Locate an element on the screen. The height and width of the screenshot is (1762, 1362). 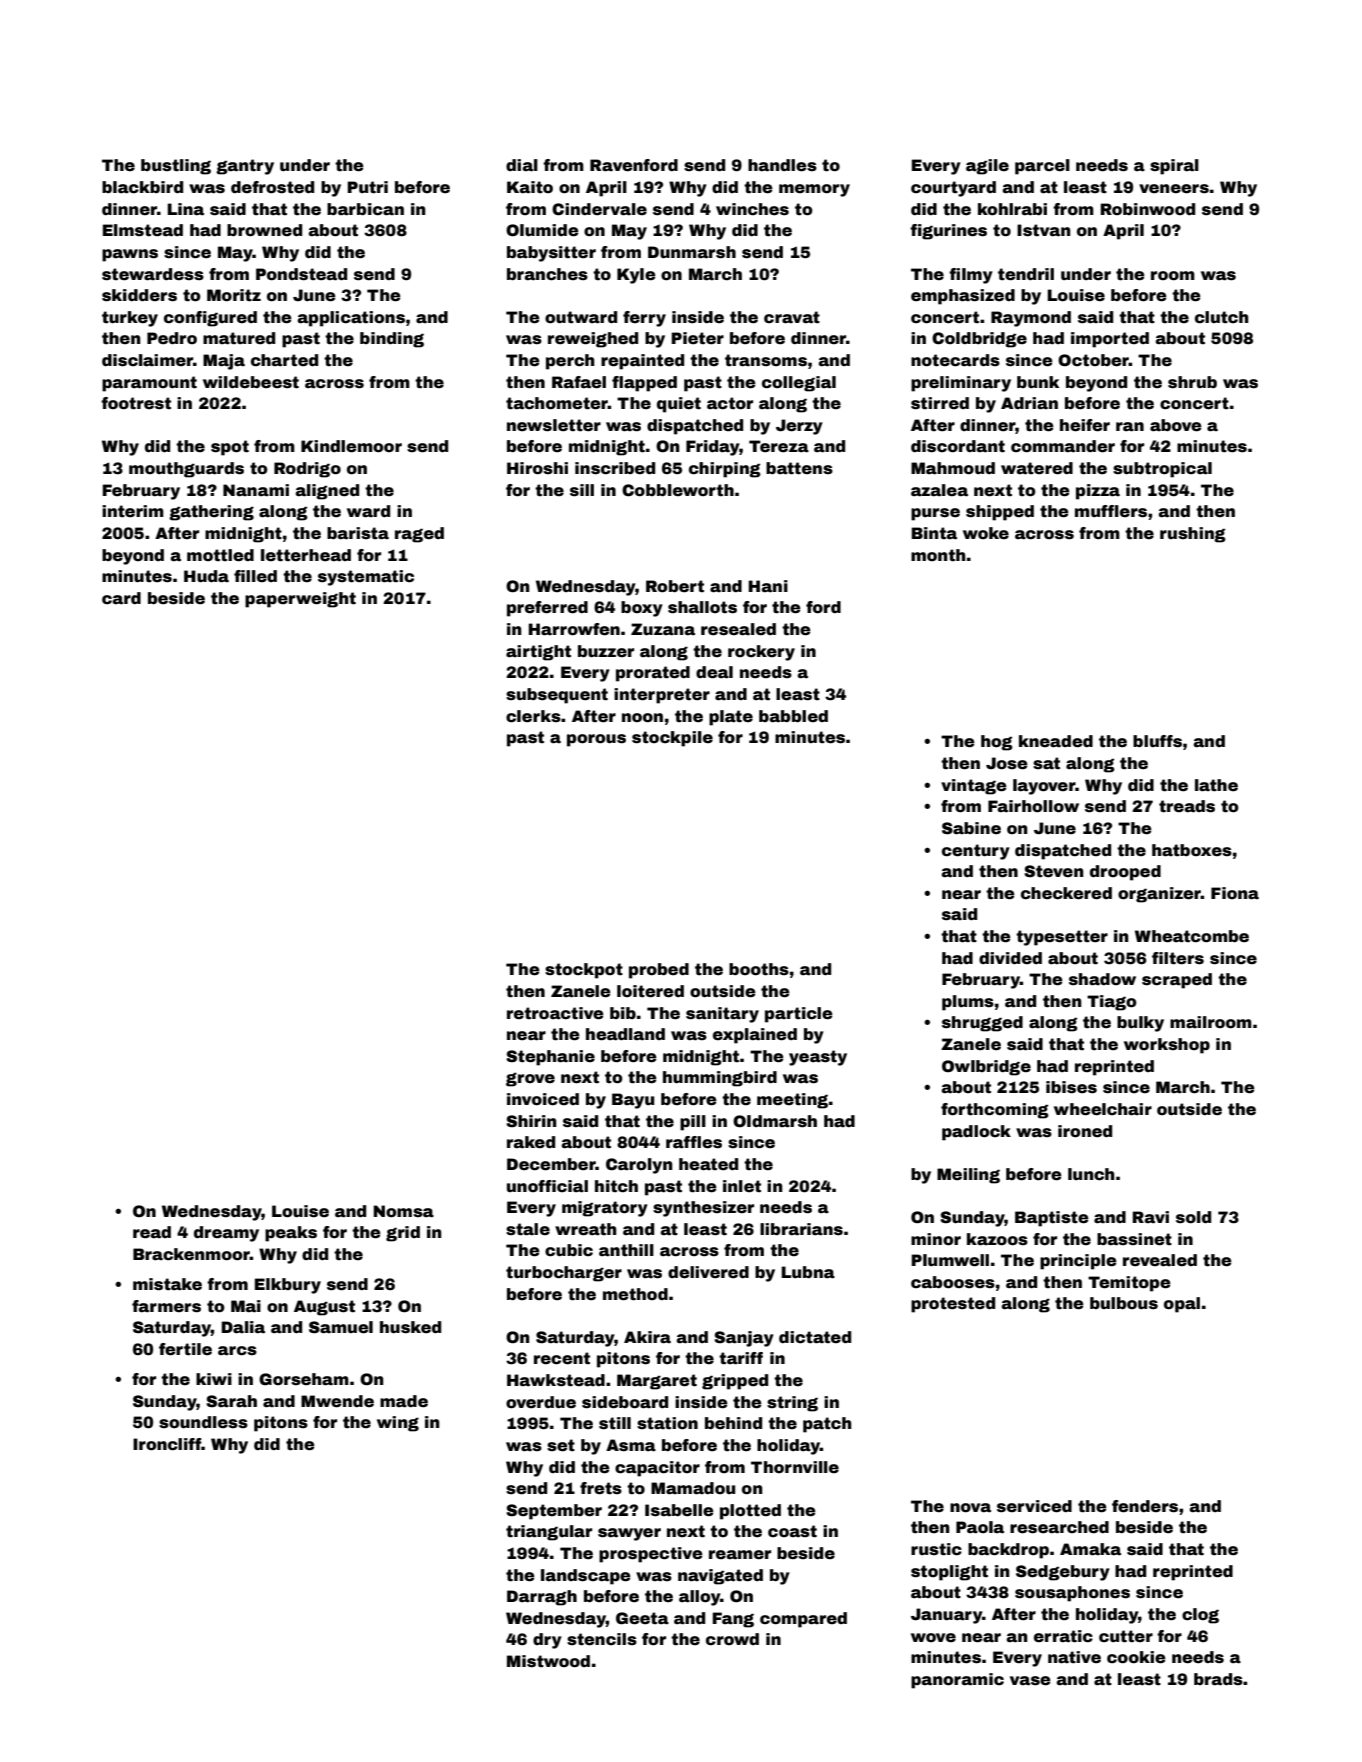
spiral is located at coordinates (1174, 167).
